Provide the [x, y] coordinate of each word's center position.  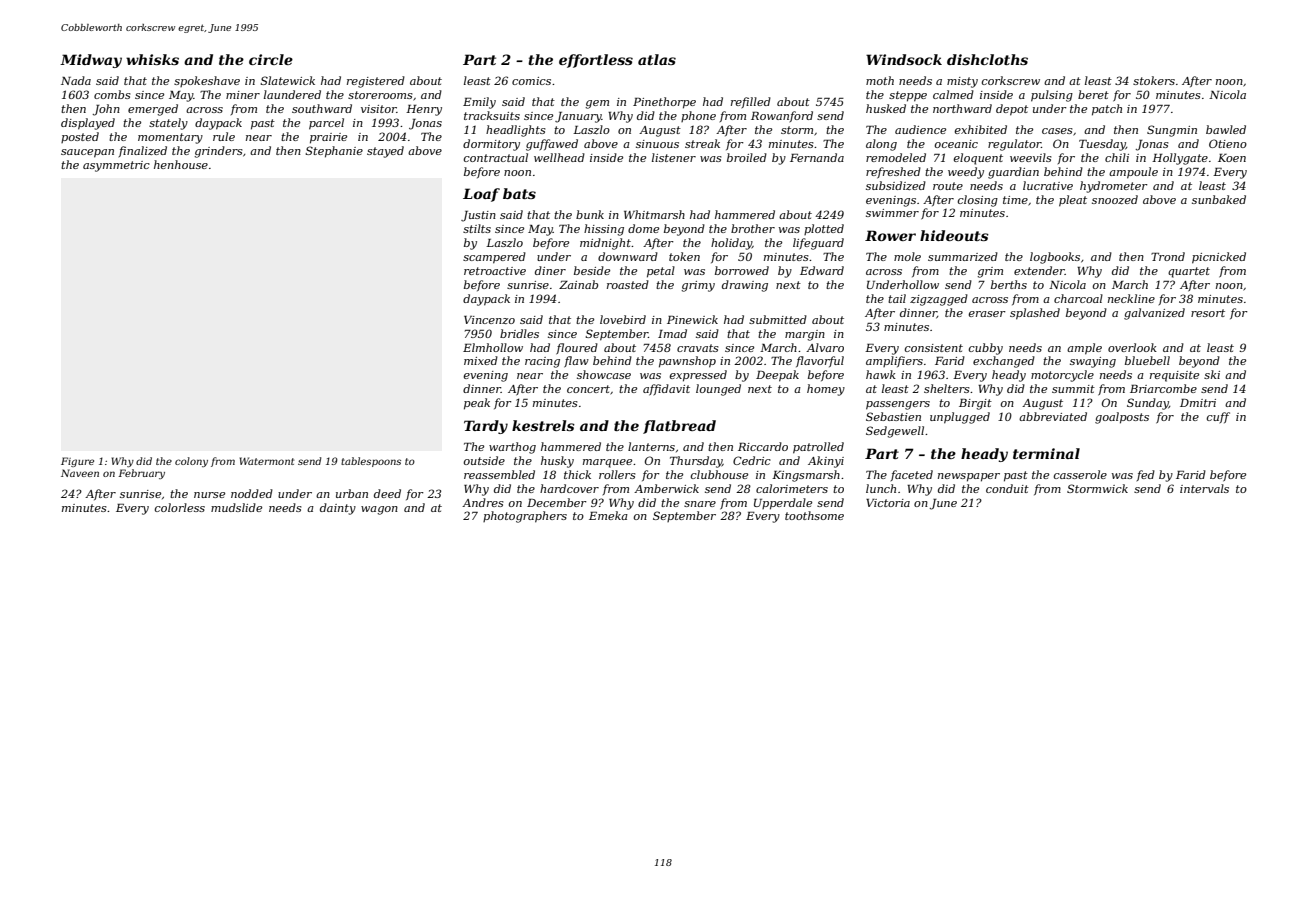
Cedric [752, 460]
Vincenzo [489, 320]
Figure [77, 462]
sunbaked [1219, 199]
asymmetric [116, 166]
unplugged [960, 418]
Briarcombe [1163, 388]
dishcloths [987, 59]
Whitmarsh [654, 214]
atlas [657, 59]
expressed [698, 376]
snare [700, 504]
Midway [91, 61]
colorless [180, 507]
